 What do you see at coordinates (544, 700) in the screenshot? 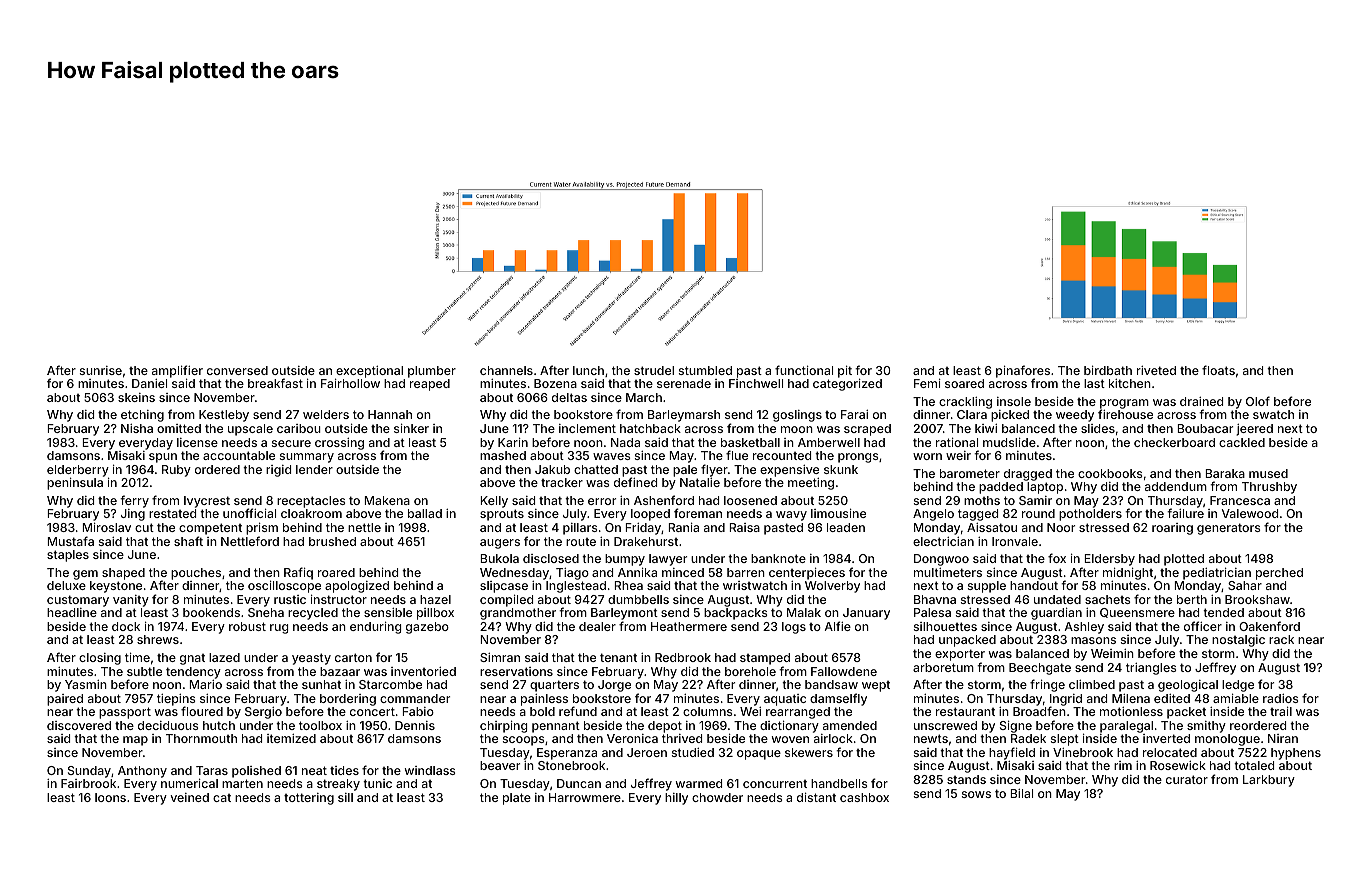
I see `painless` at bounding box center [544, 700].
